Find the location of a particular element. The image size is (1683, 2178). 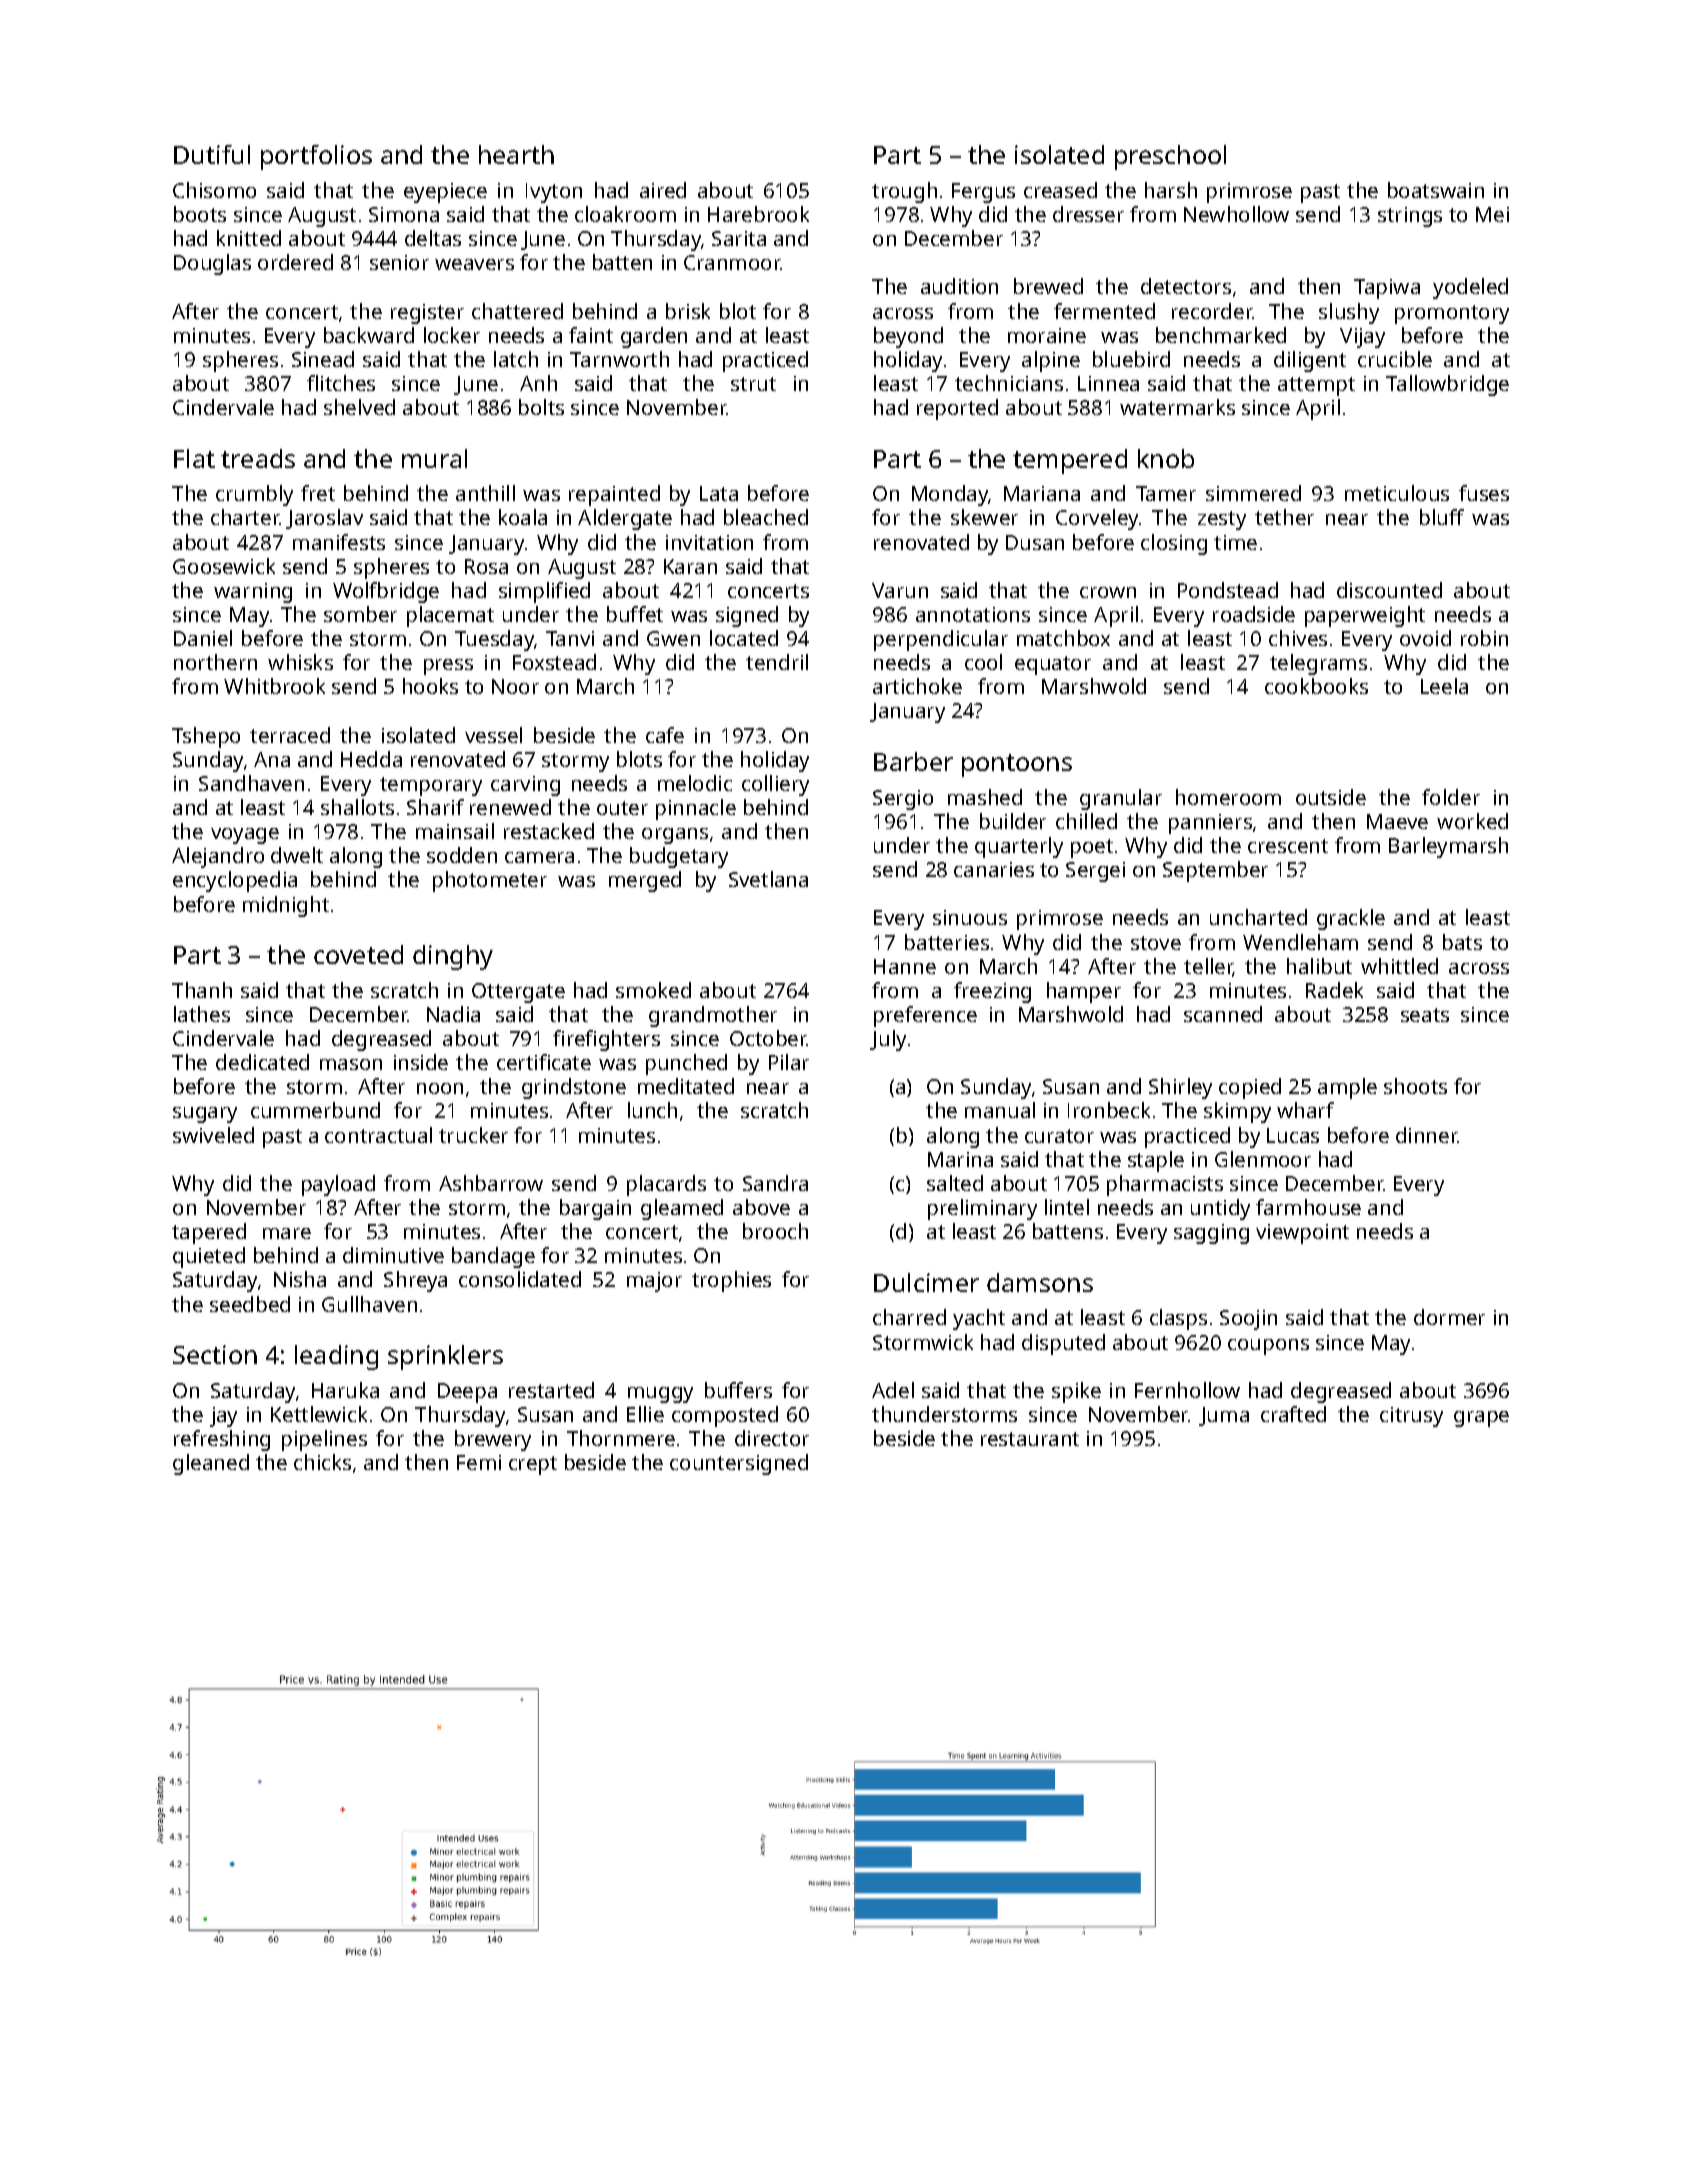

preschool is located at coordinates (1170, 157).
